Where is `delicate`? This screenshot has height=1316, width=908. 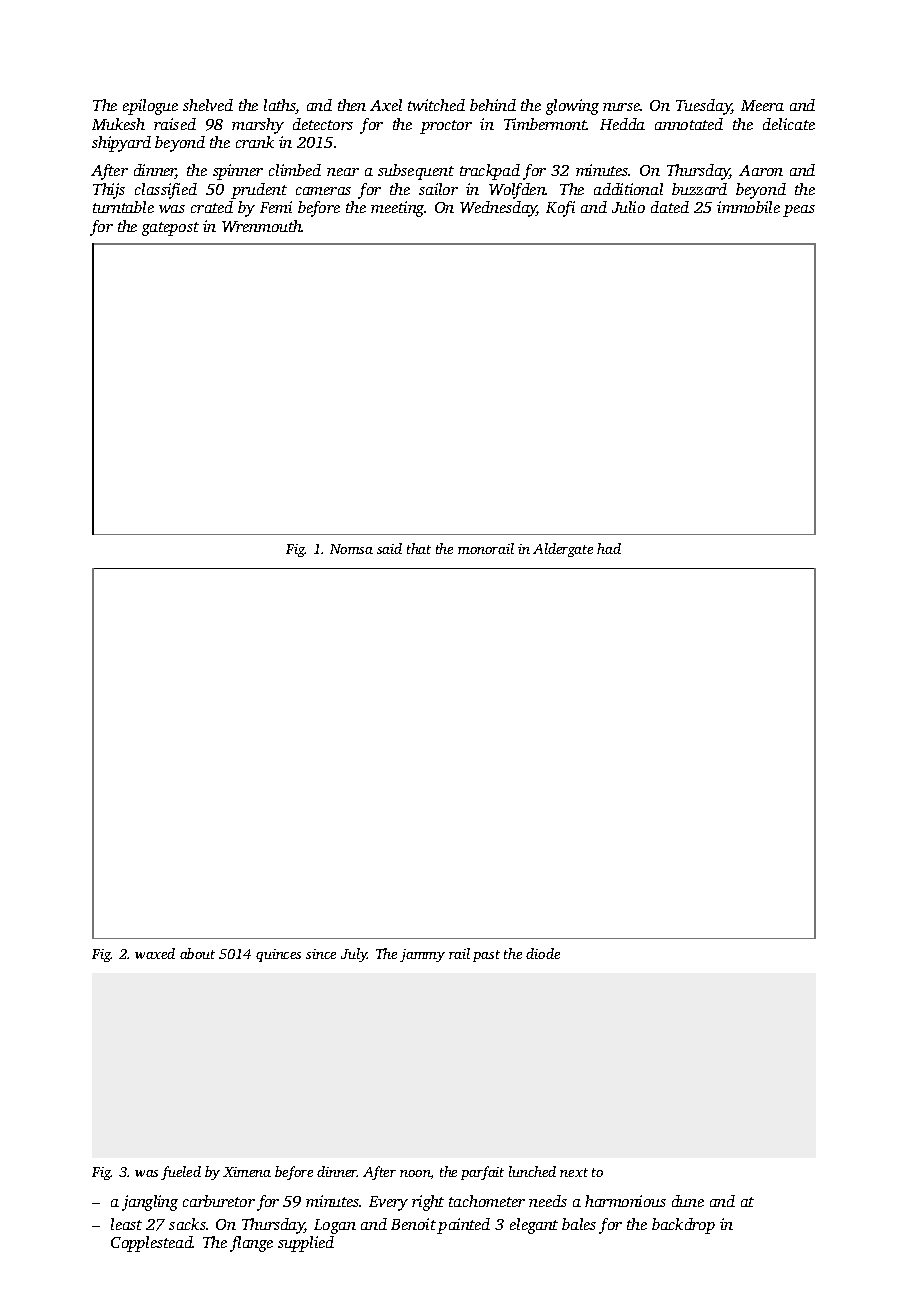 delicate is located at coordinates (789, 124).
